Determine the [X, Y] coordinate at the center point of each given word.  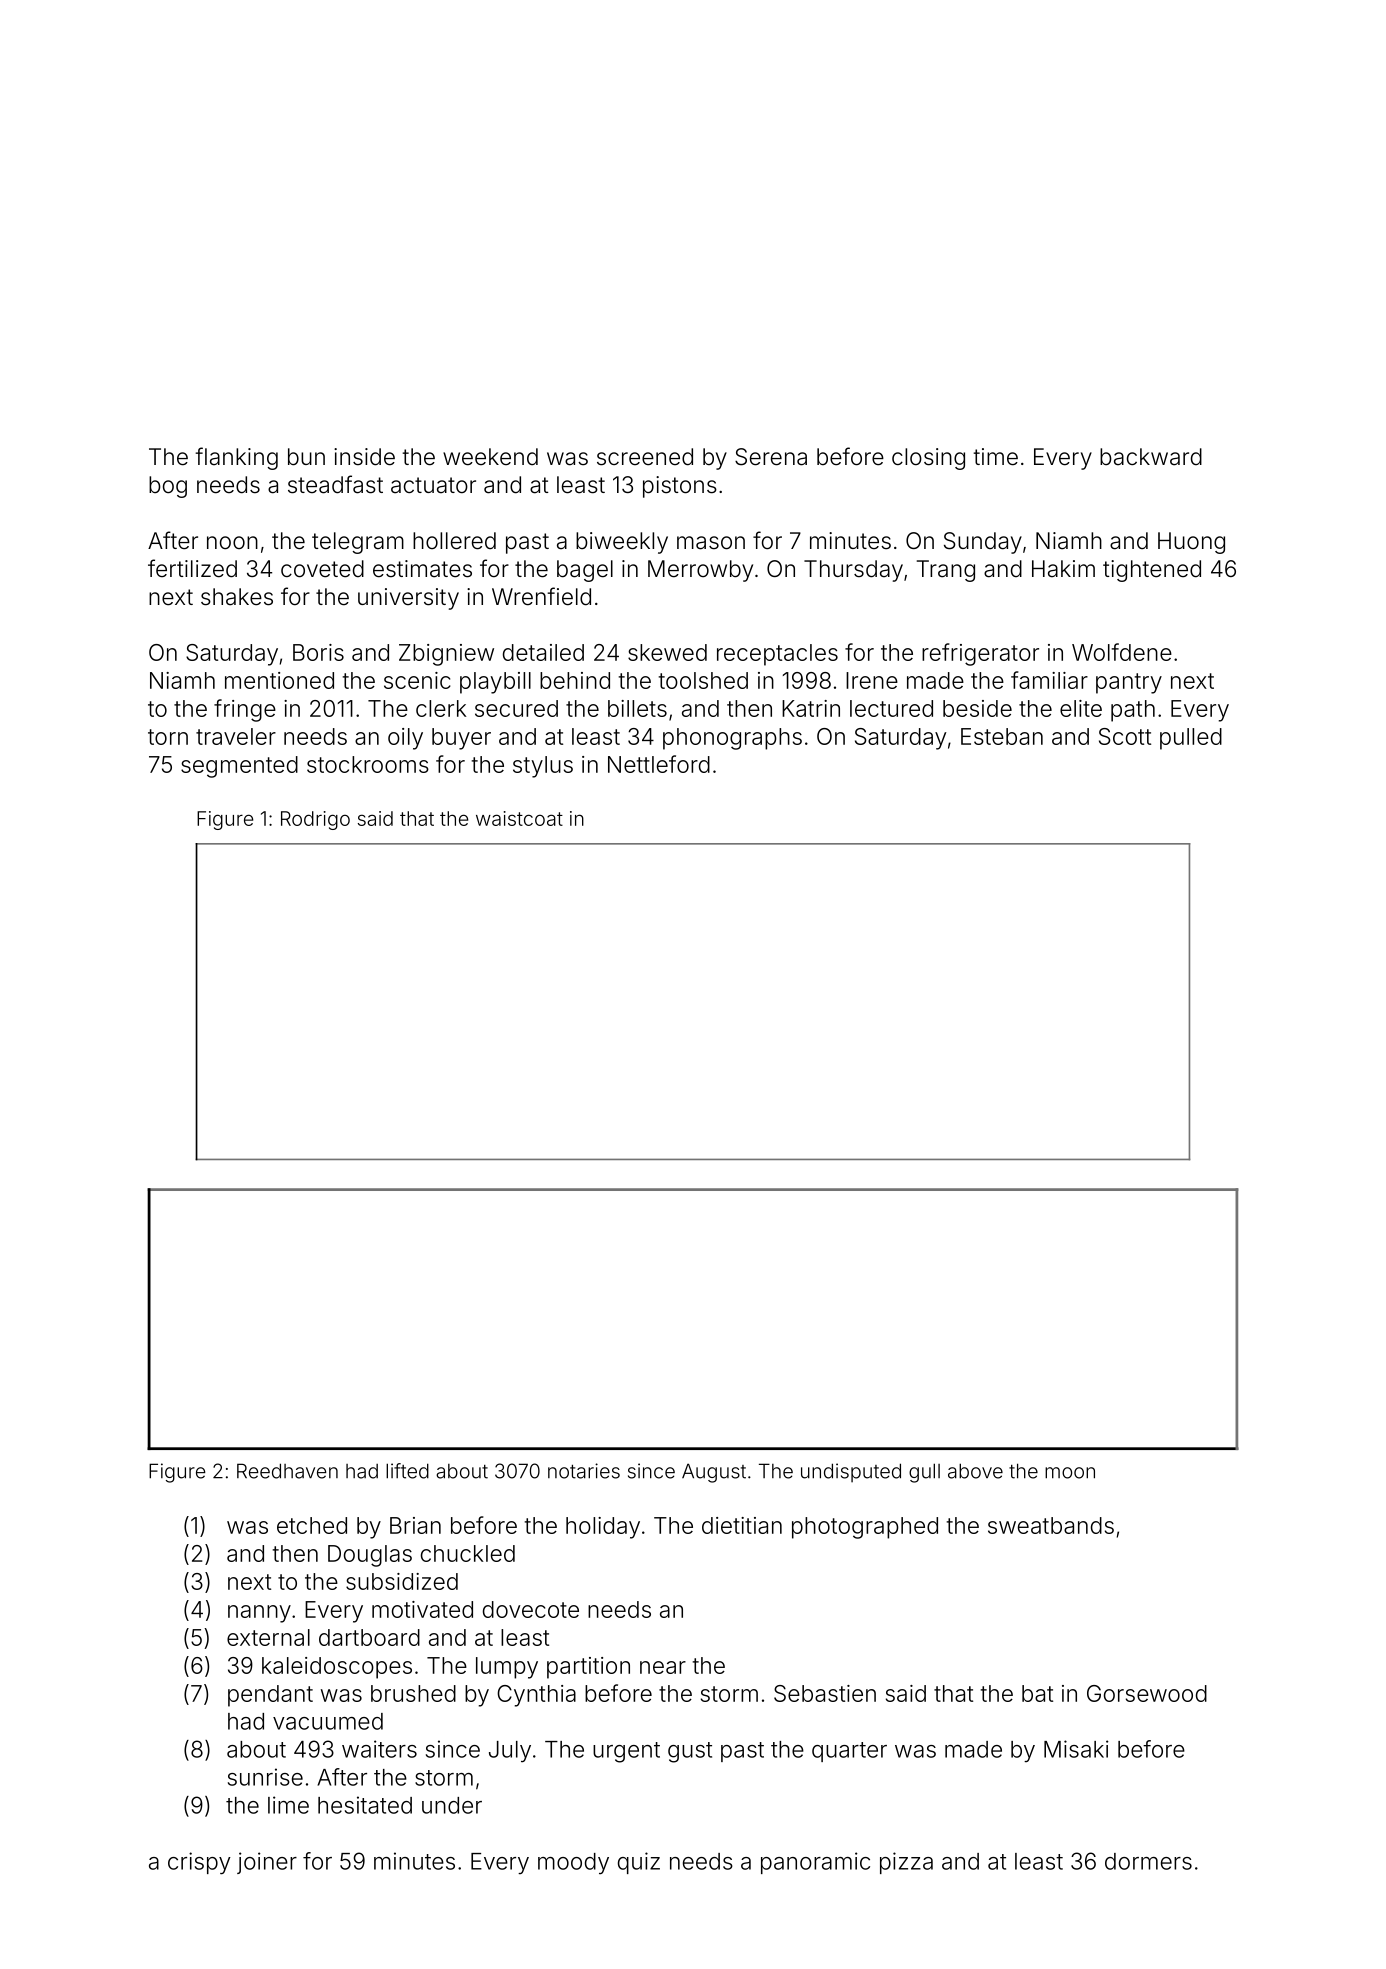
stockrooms [368, 764]
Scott [1125, 736]
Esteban [1002, 736]
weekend [490, 457]
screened [645, 457]
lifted [407, 1471]
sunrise [265, 1777]
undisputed [851, 1472]
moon [1070, 1473]
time [995, 457]
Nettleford [659, 764]
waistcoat [519, 818]
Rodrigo [315, 820]
